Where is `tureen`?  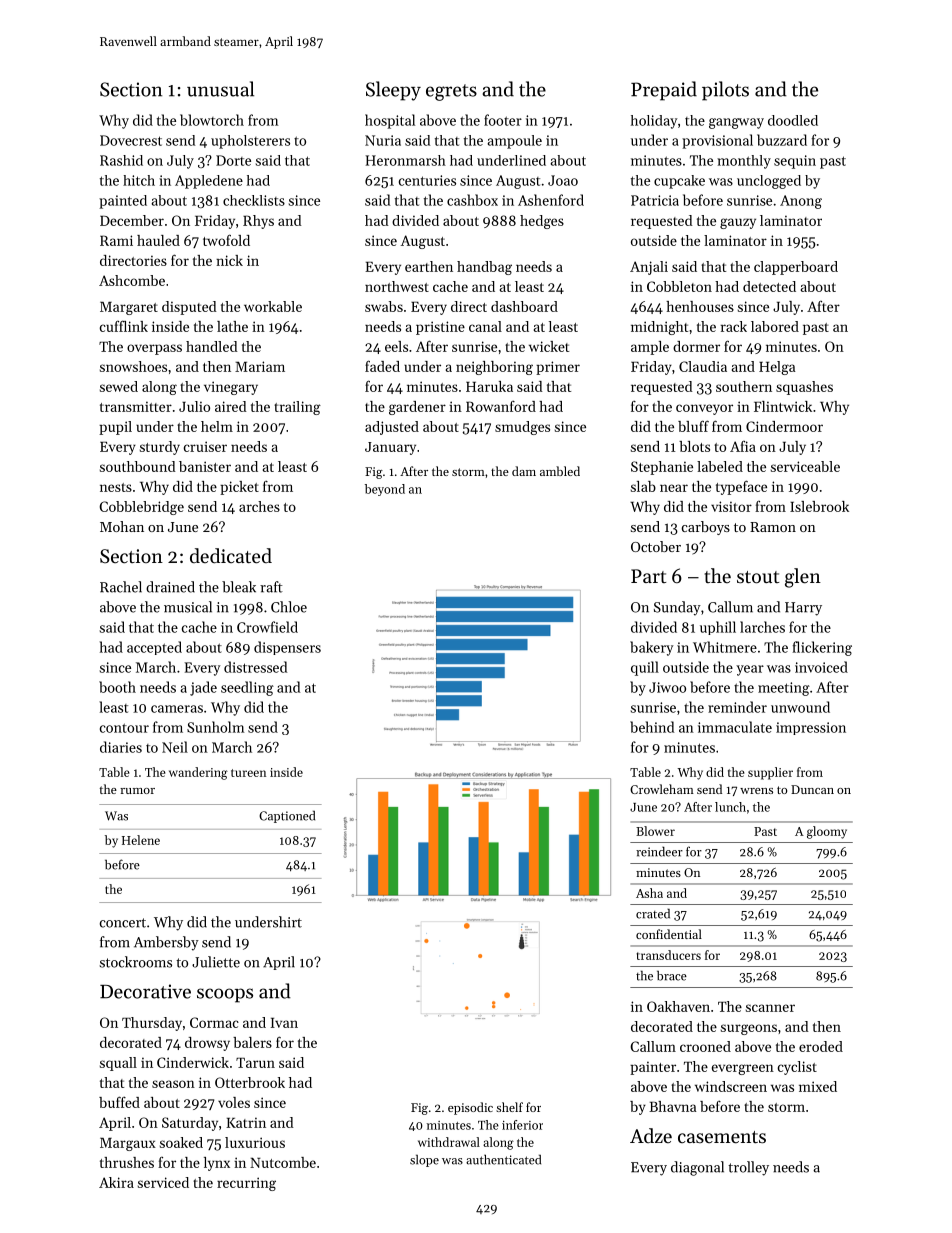
tureen is located at coordinates (248, 773).
